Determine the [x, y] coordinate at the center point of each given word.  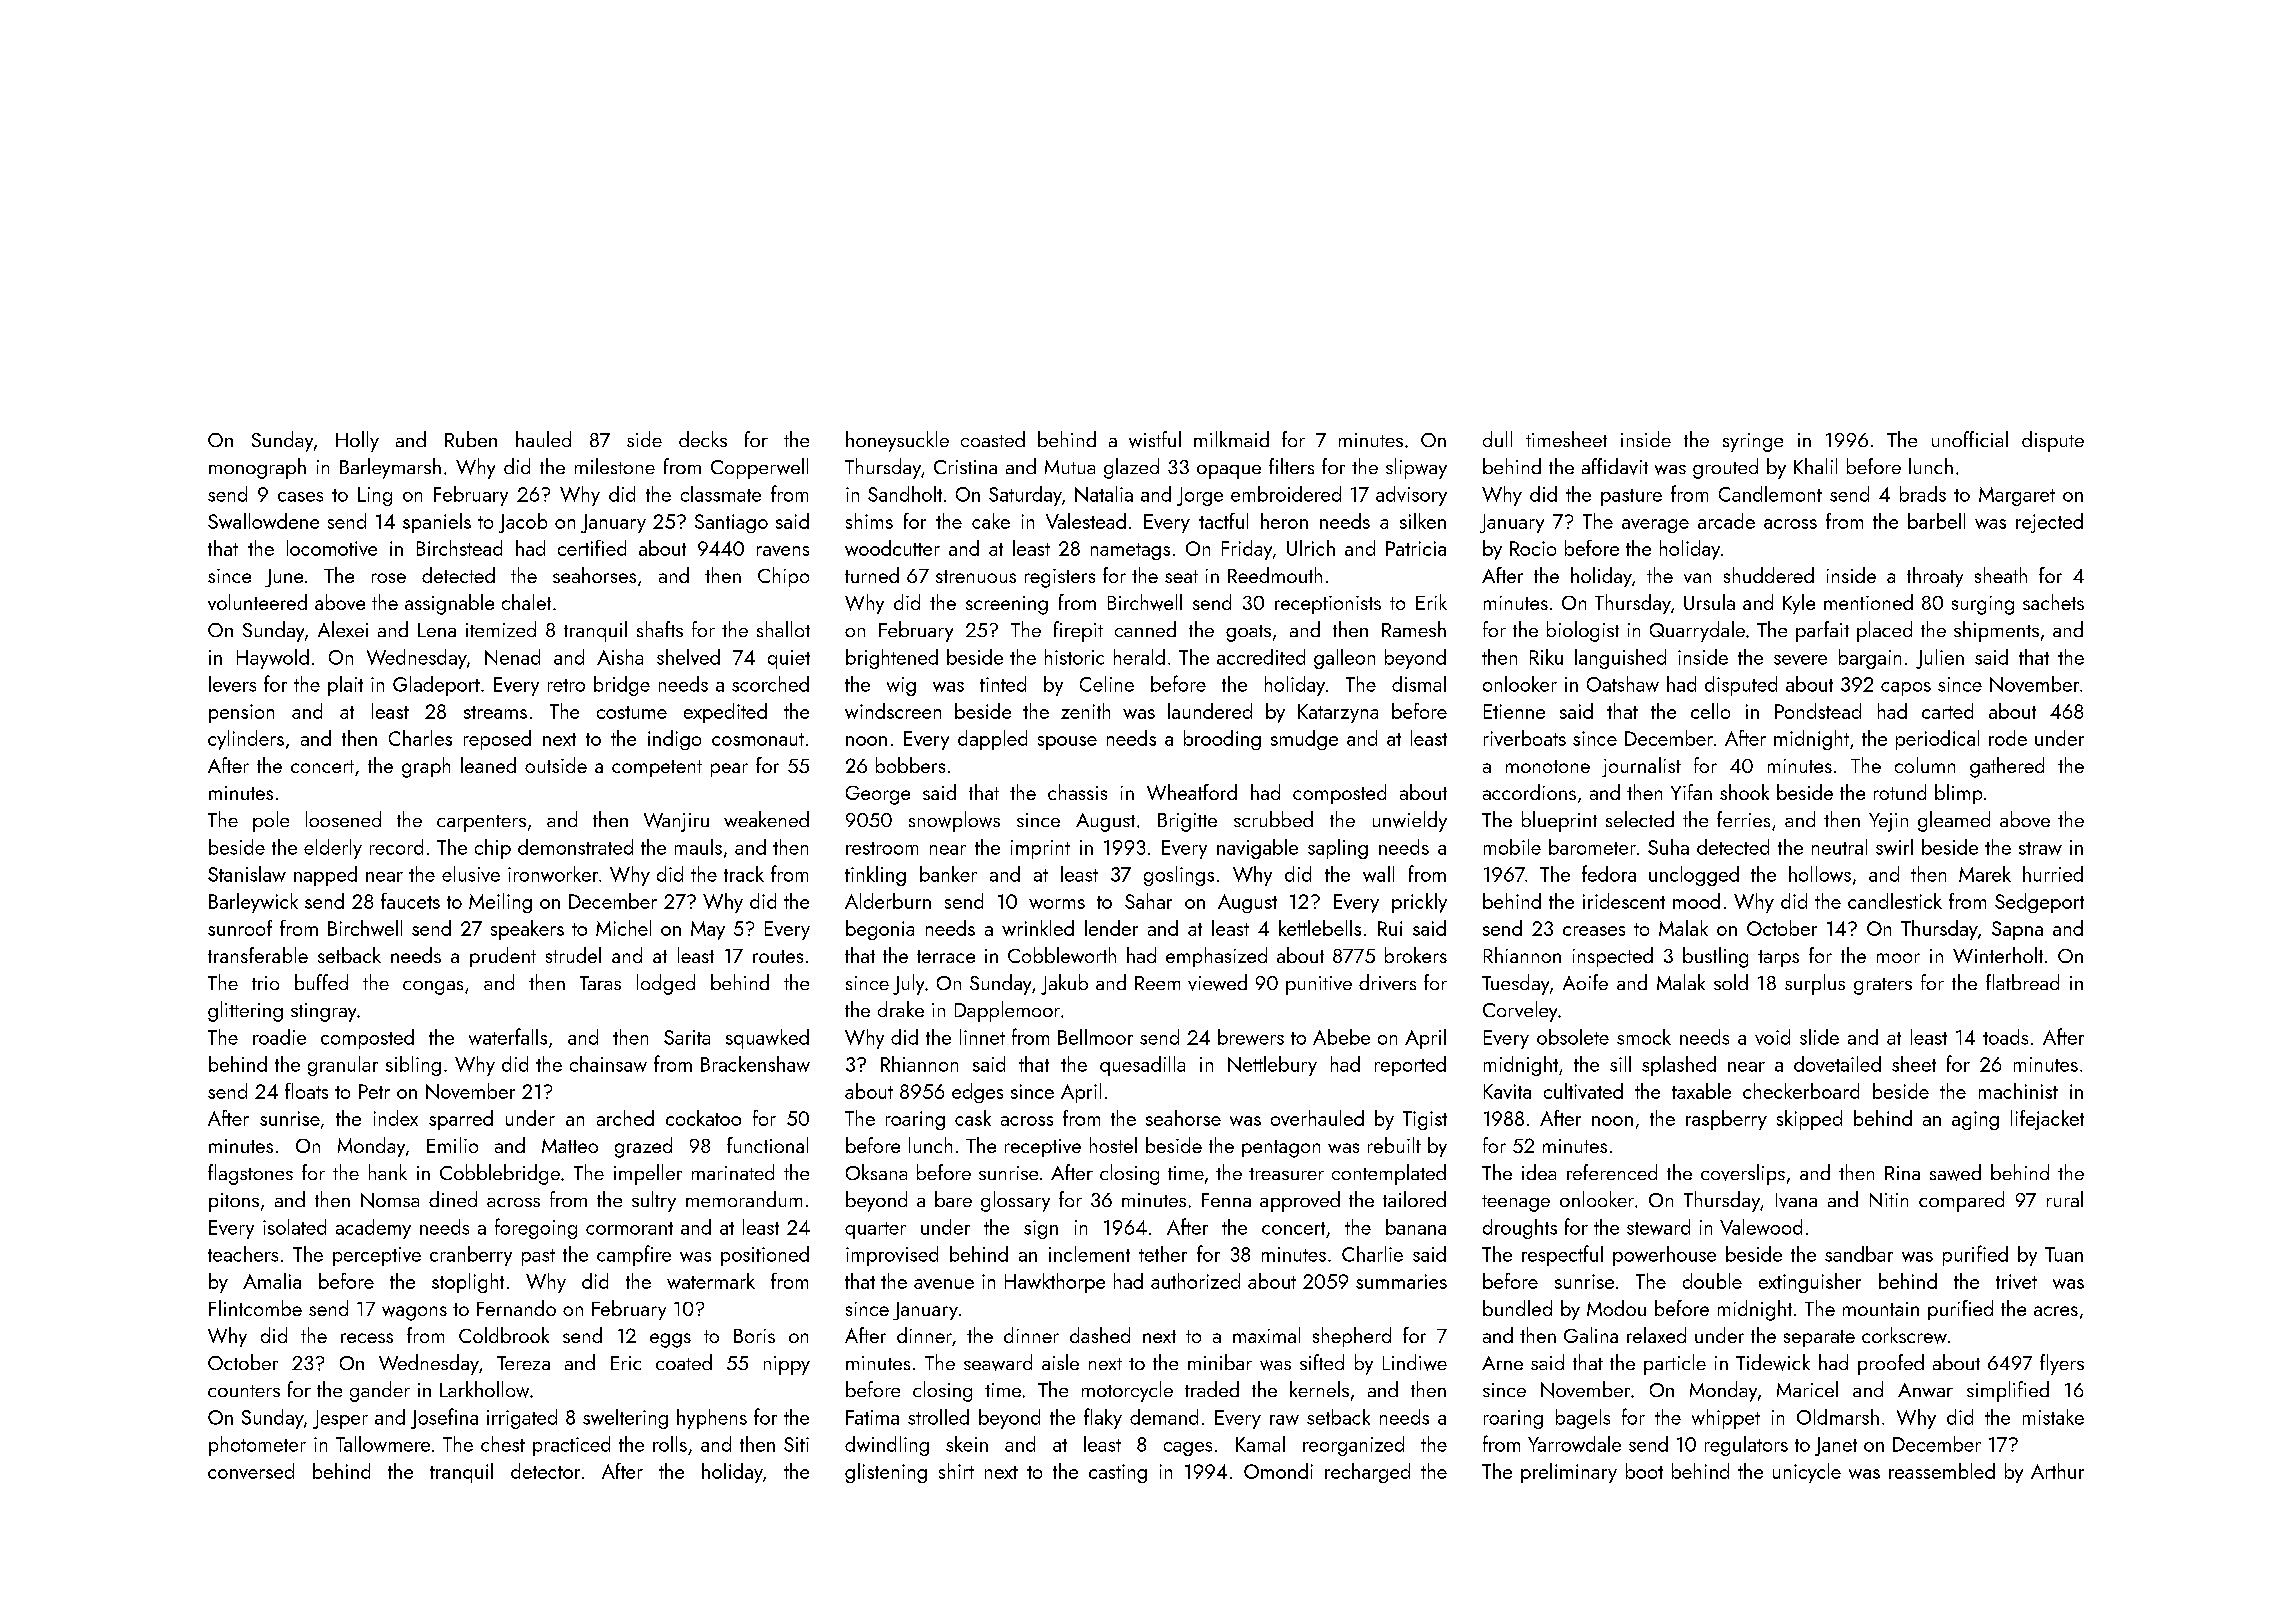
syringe [1753, 442]
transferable [258, 955]
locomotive [332, 548]
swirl [1894, 847]
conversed [251, 1471]
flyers [2062, 1364]
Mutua [1070, 467]
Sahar [1148, 901]
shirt [956, 1471]
